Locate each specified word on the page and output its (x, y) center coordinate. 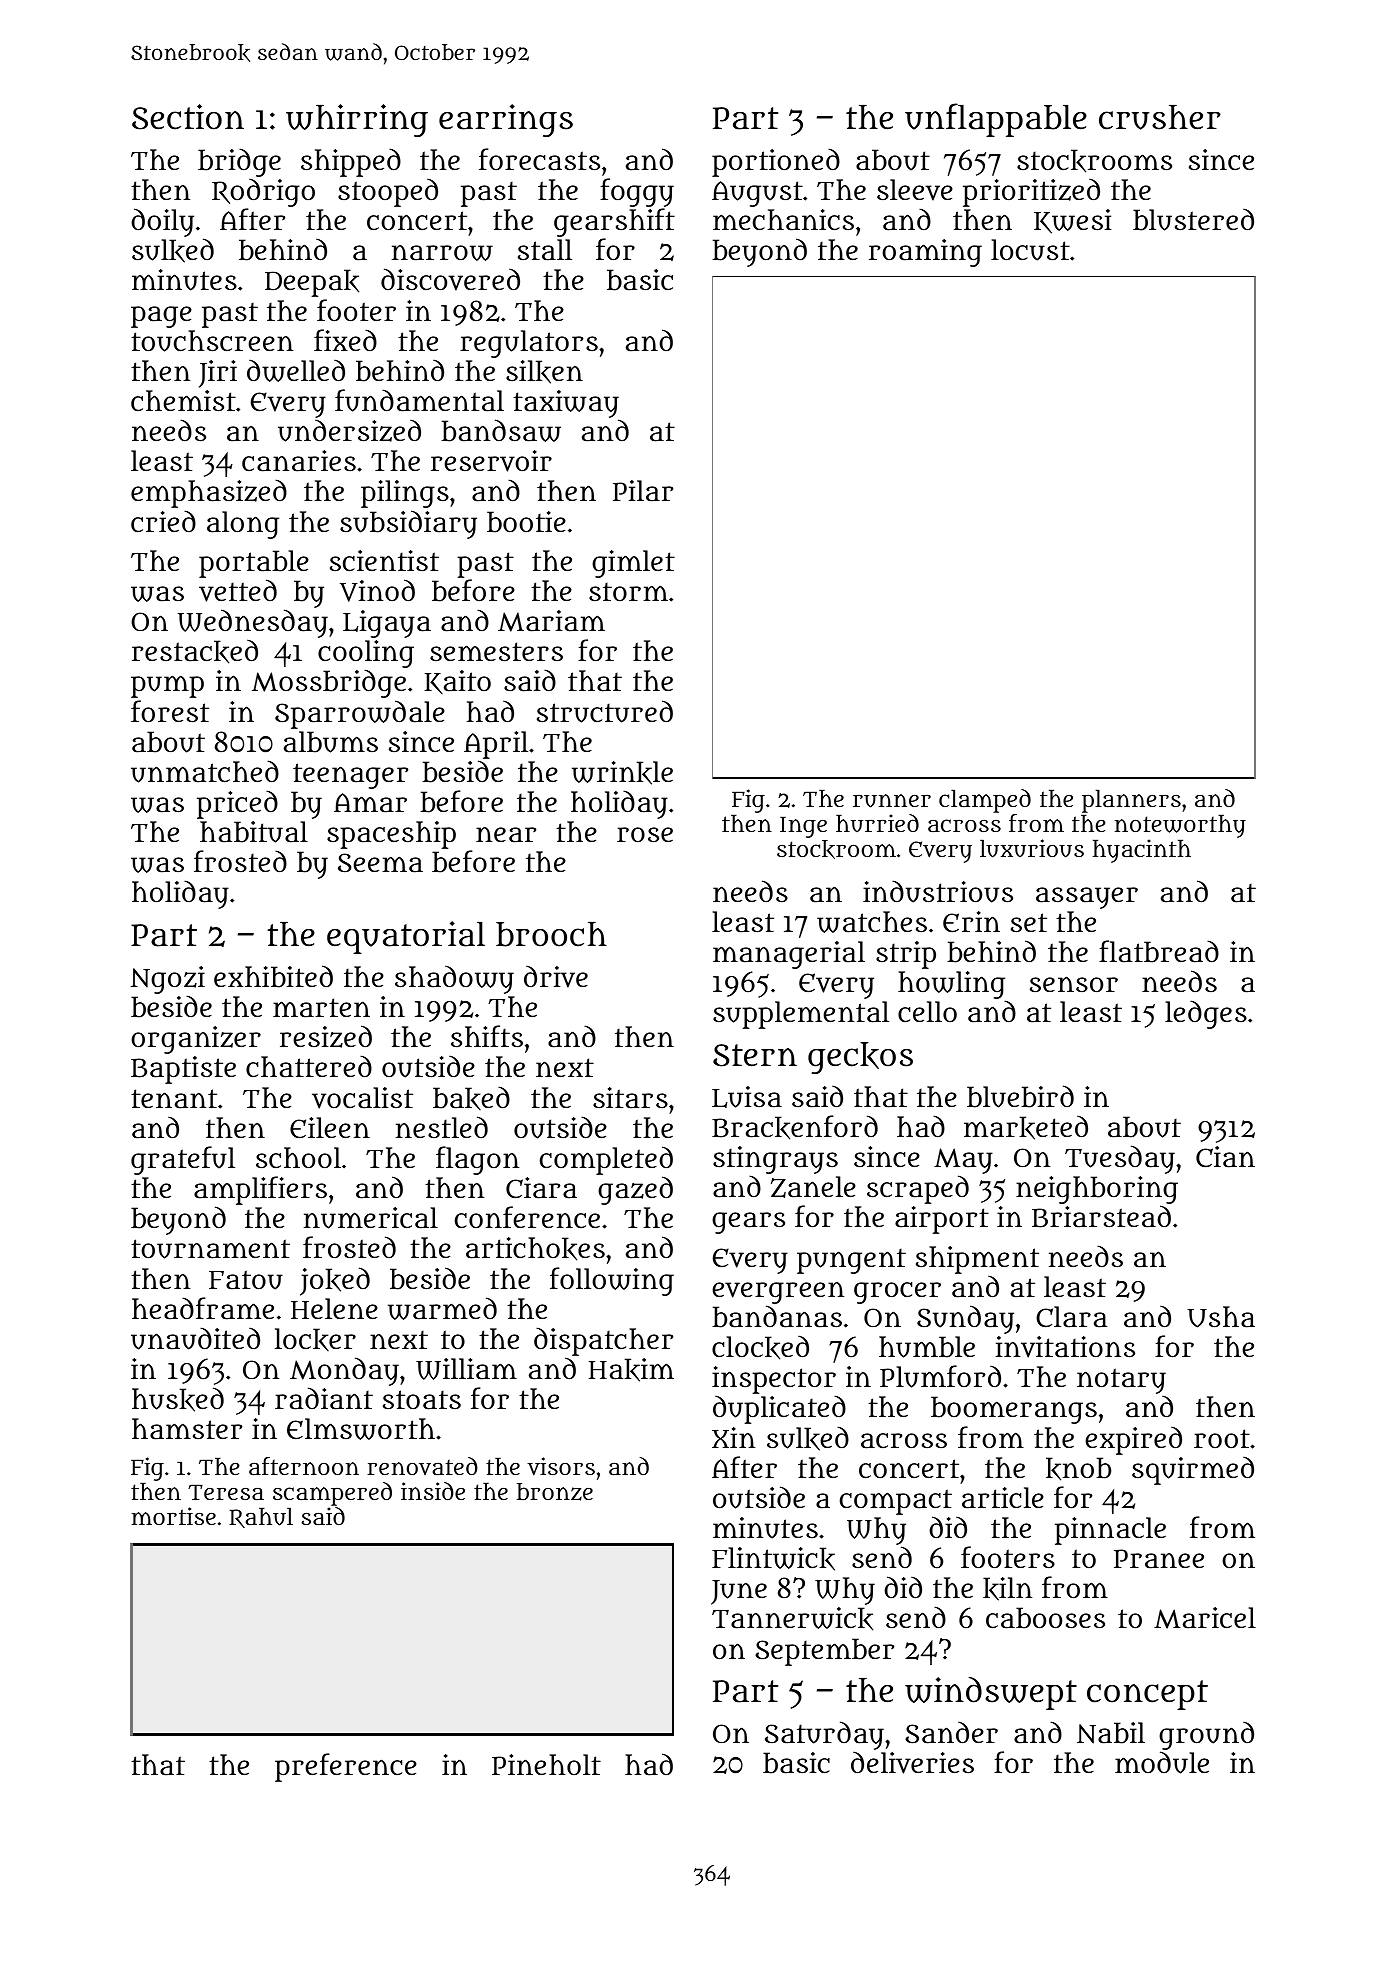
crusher (1160, 117)
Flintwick (773, 1559)
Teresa (226, 1492)
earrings (506, 120)
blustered (1193, 220)
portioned (776, 162)
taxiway (566, 404)
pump (167, 686)
